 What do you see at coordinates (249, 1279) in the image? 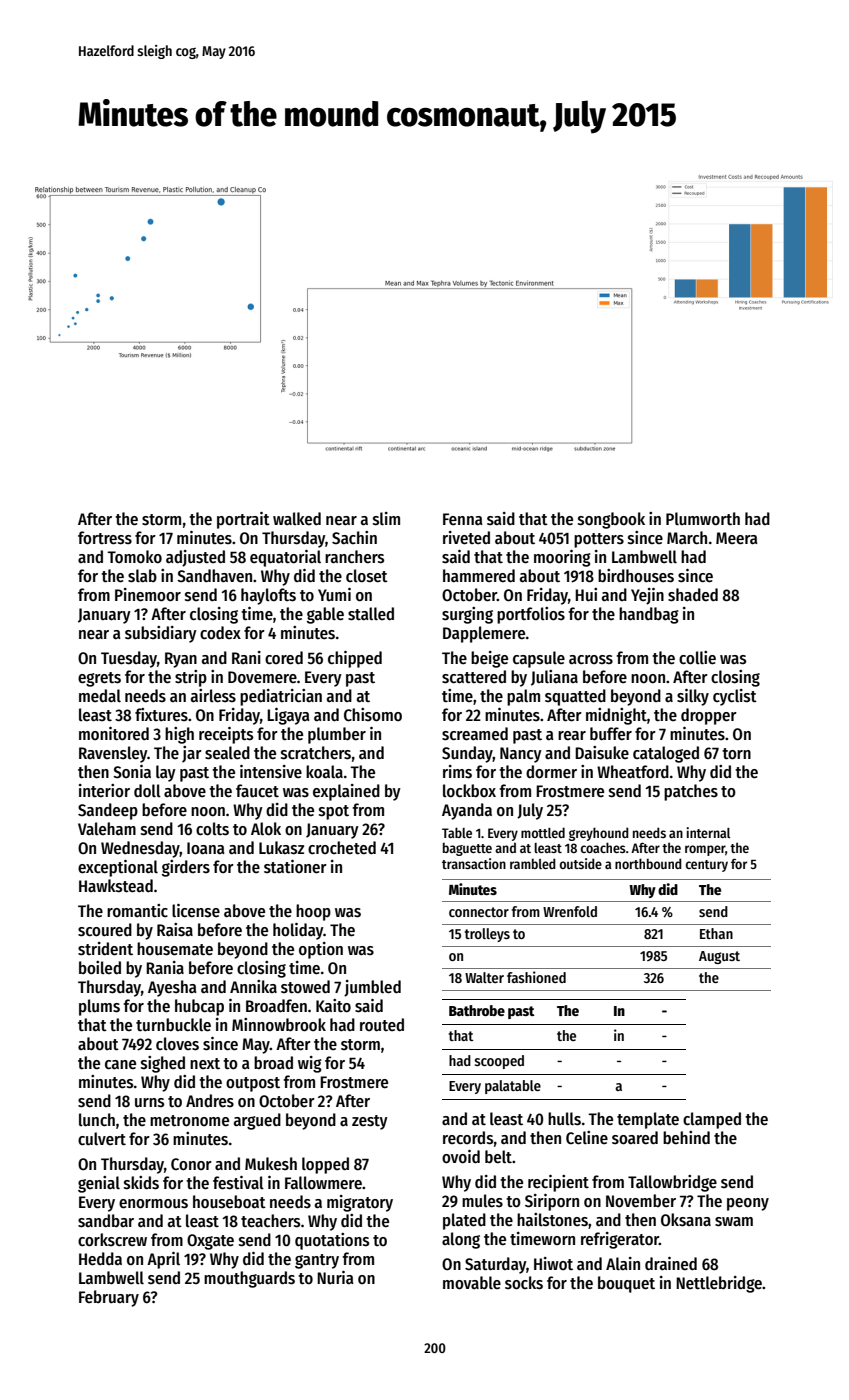
I see `mouthguards` at bounding box center [249, 1279].
